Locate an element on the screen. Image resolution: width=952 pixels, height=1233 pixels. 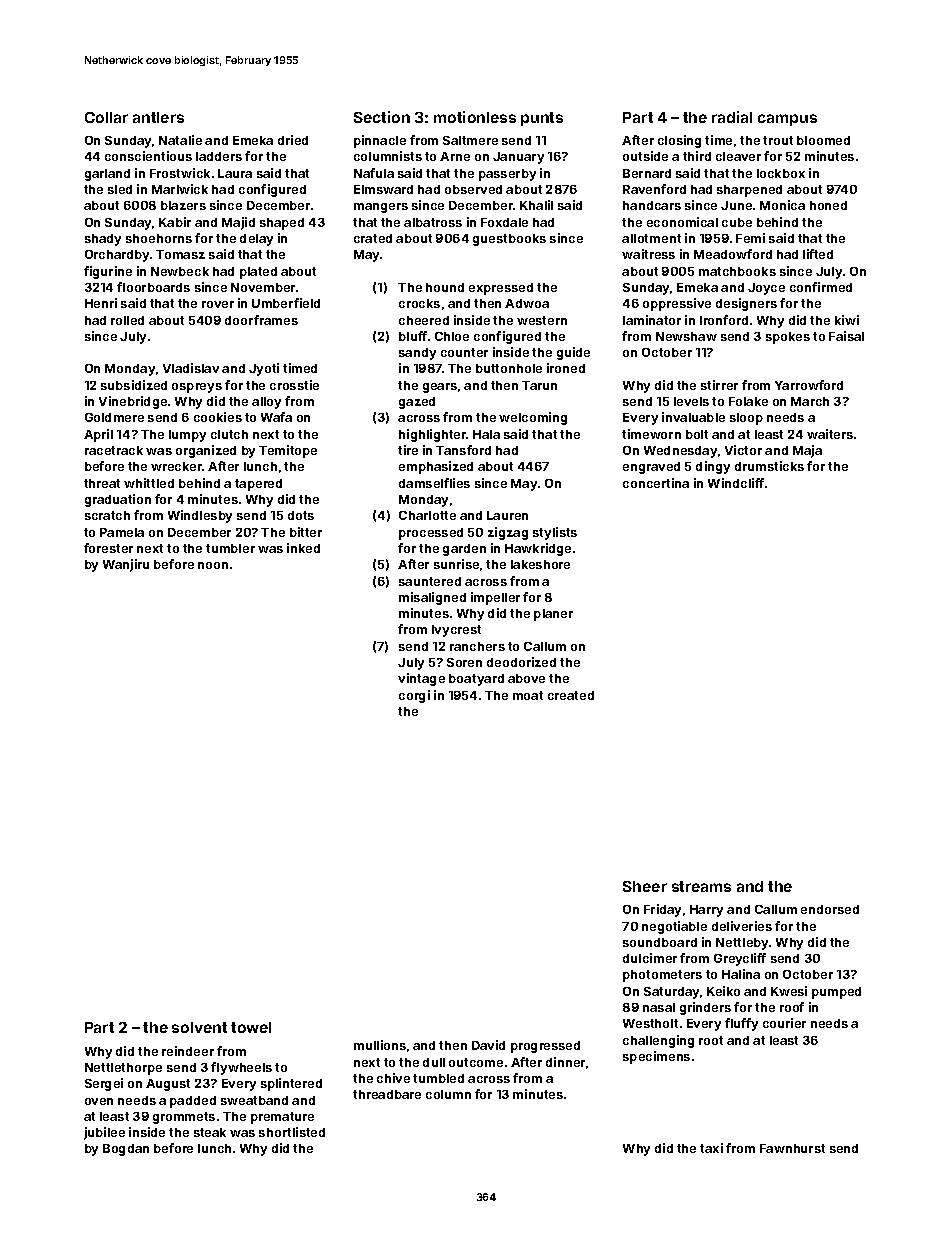
solvent is located at coordinates (199, 1027).
